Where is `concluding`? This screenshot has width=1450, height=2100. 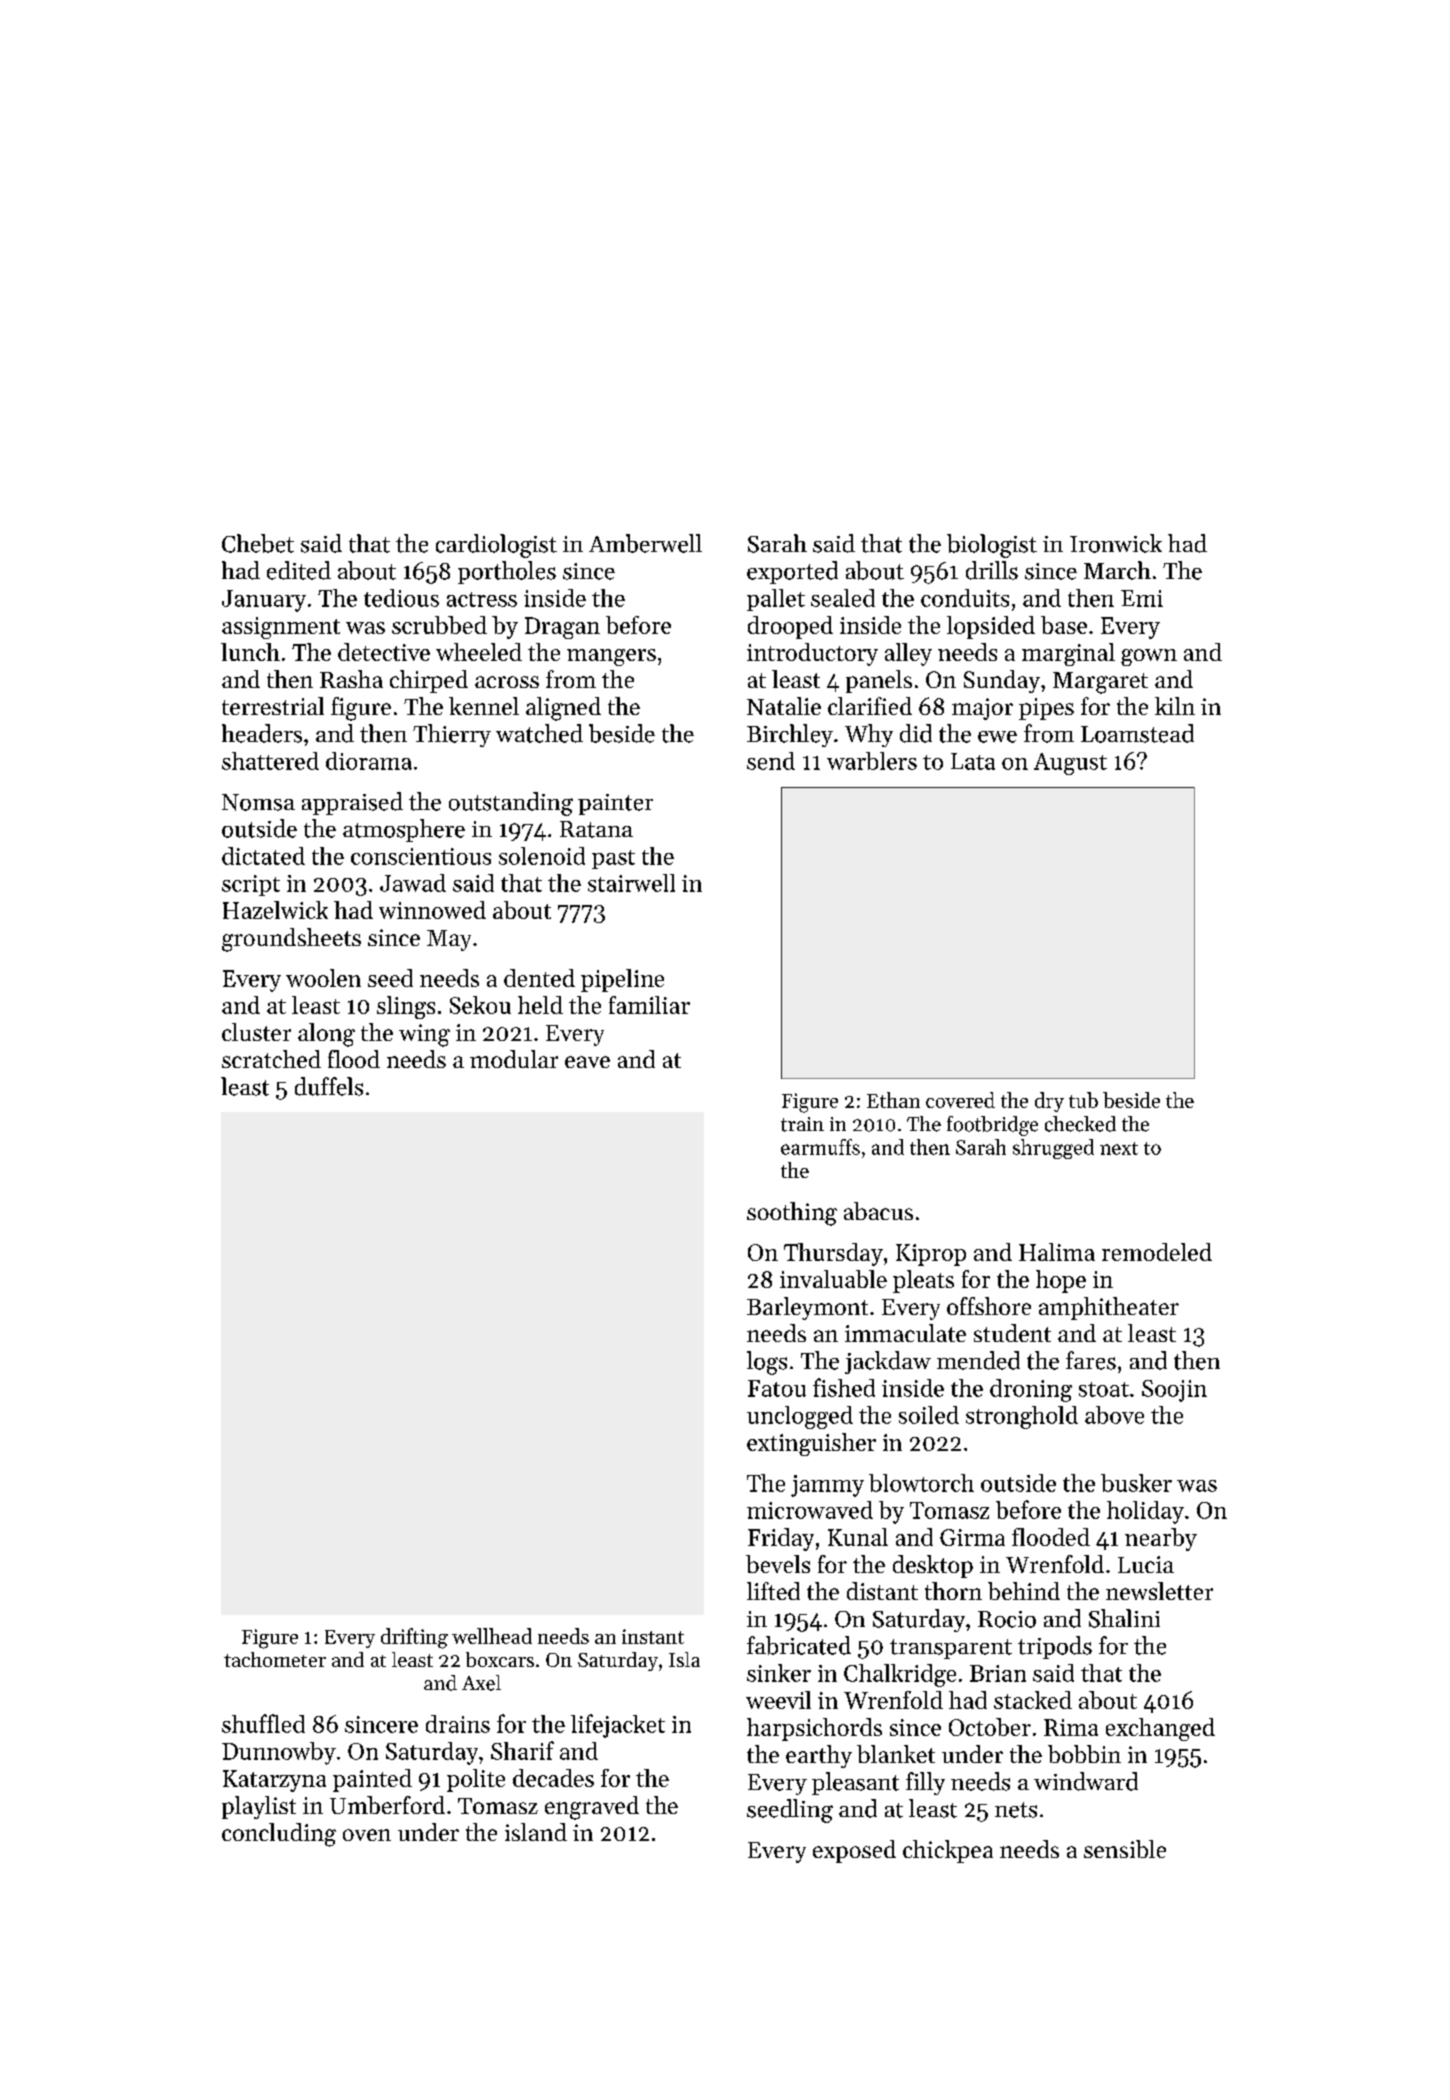
concluding is located at coordinates (279, 1835).
